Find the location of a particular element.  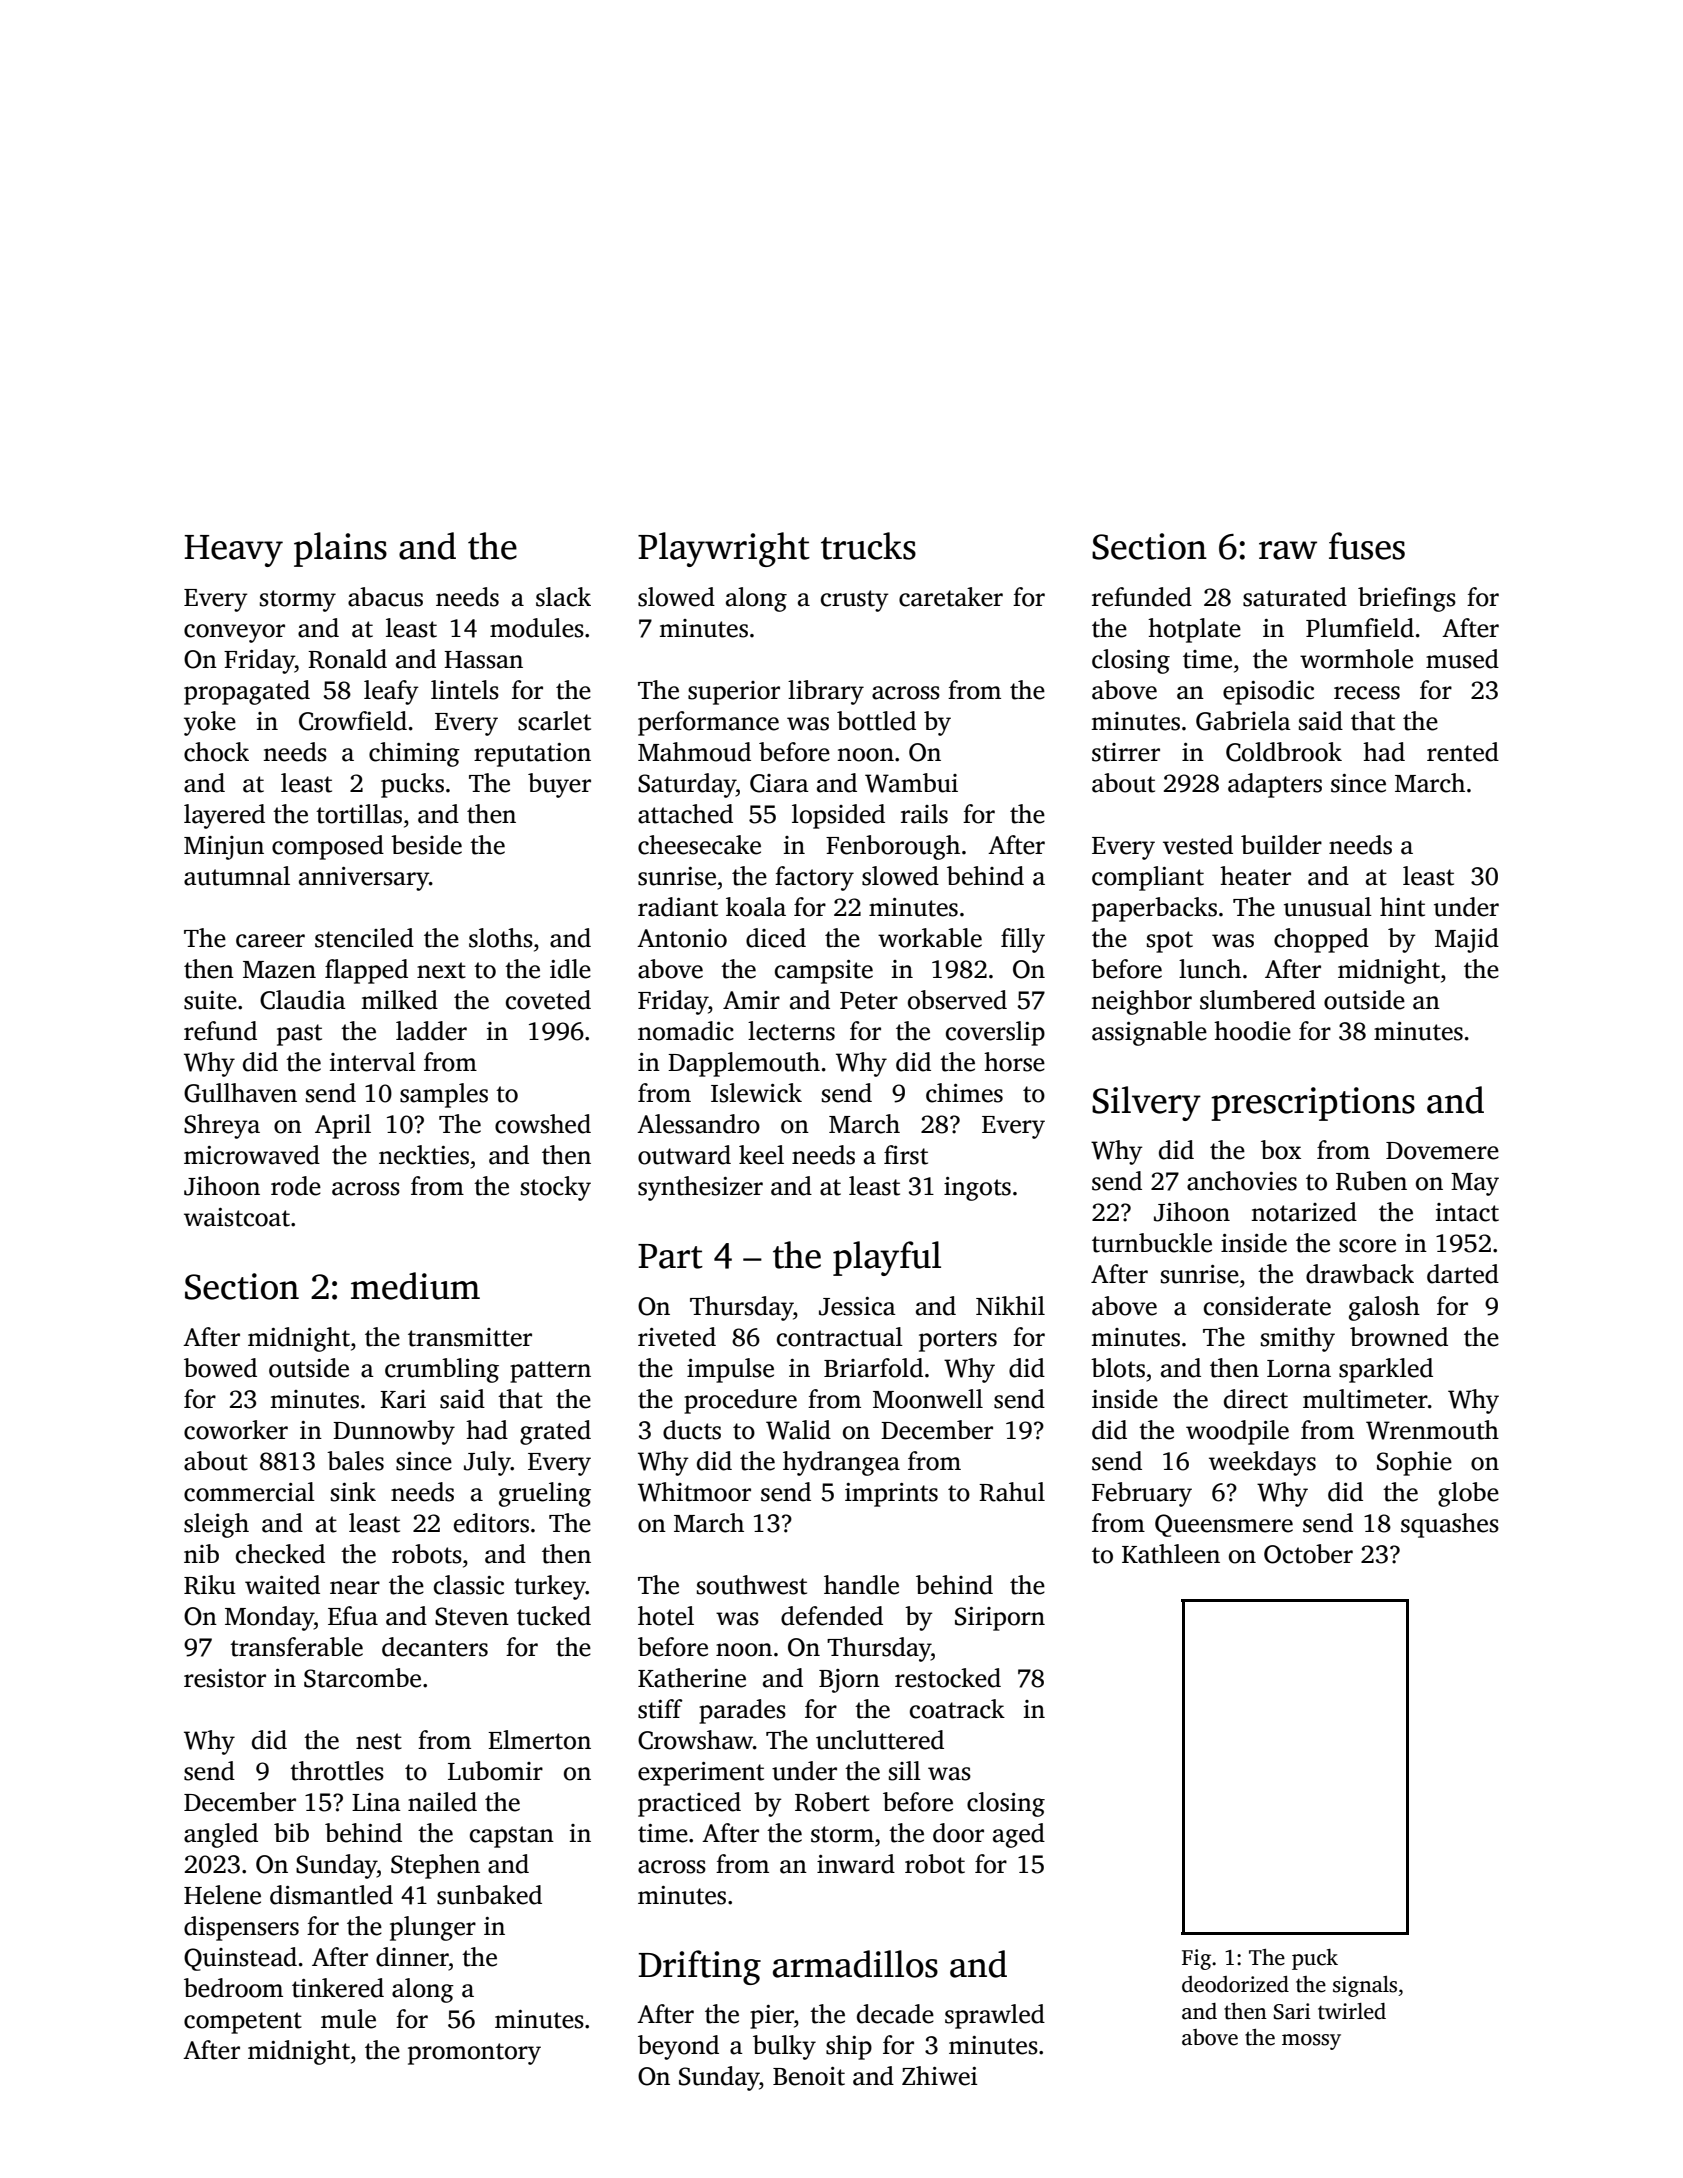

Rahul is located at coordinates (1012, 1492).
